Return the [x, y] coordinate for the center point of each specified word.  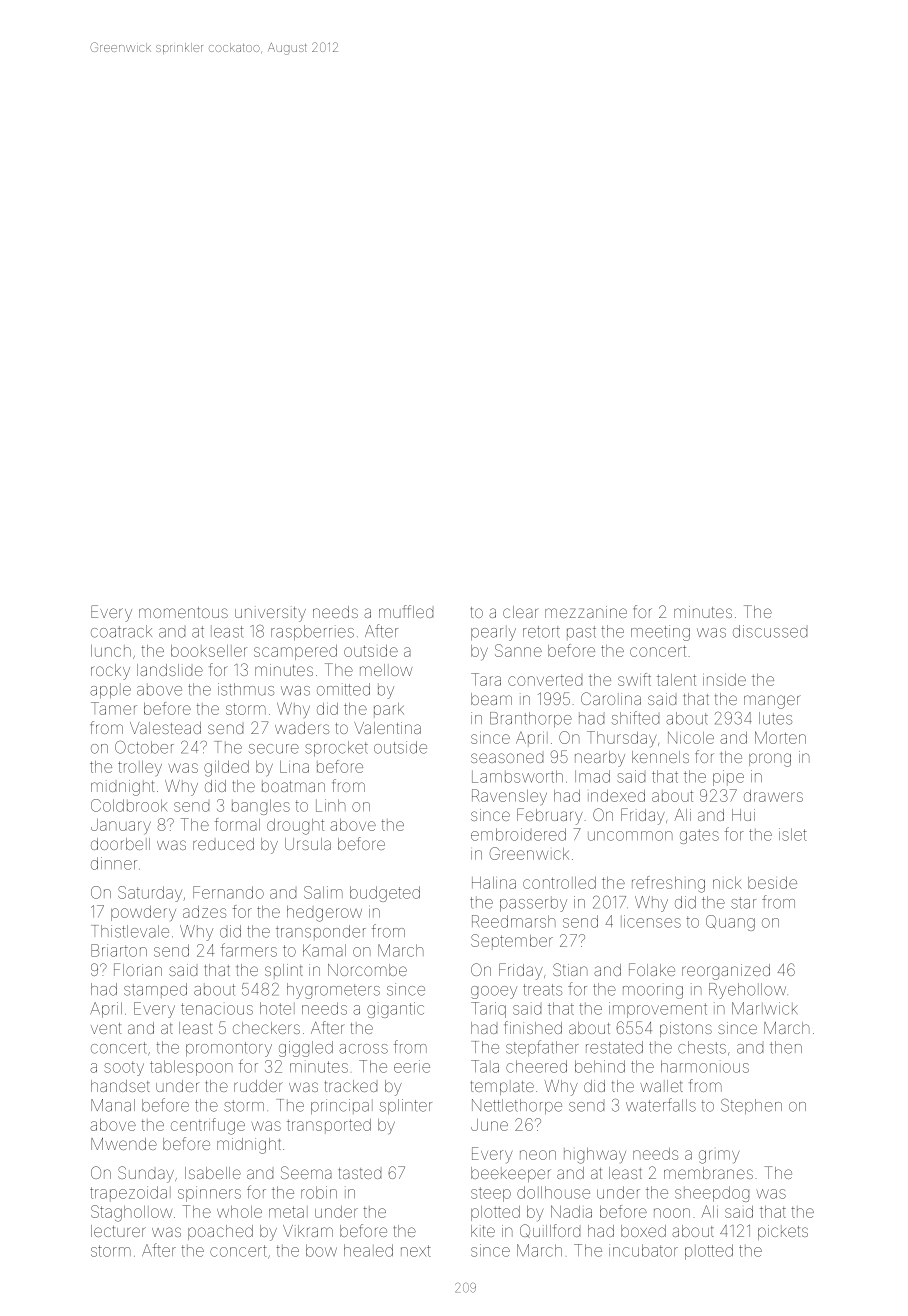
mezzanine [586, 612]
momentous [183, 612]
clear [521, 612]
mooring [653, 991]
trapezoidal [130, 1194]
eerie [412, 1066]
